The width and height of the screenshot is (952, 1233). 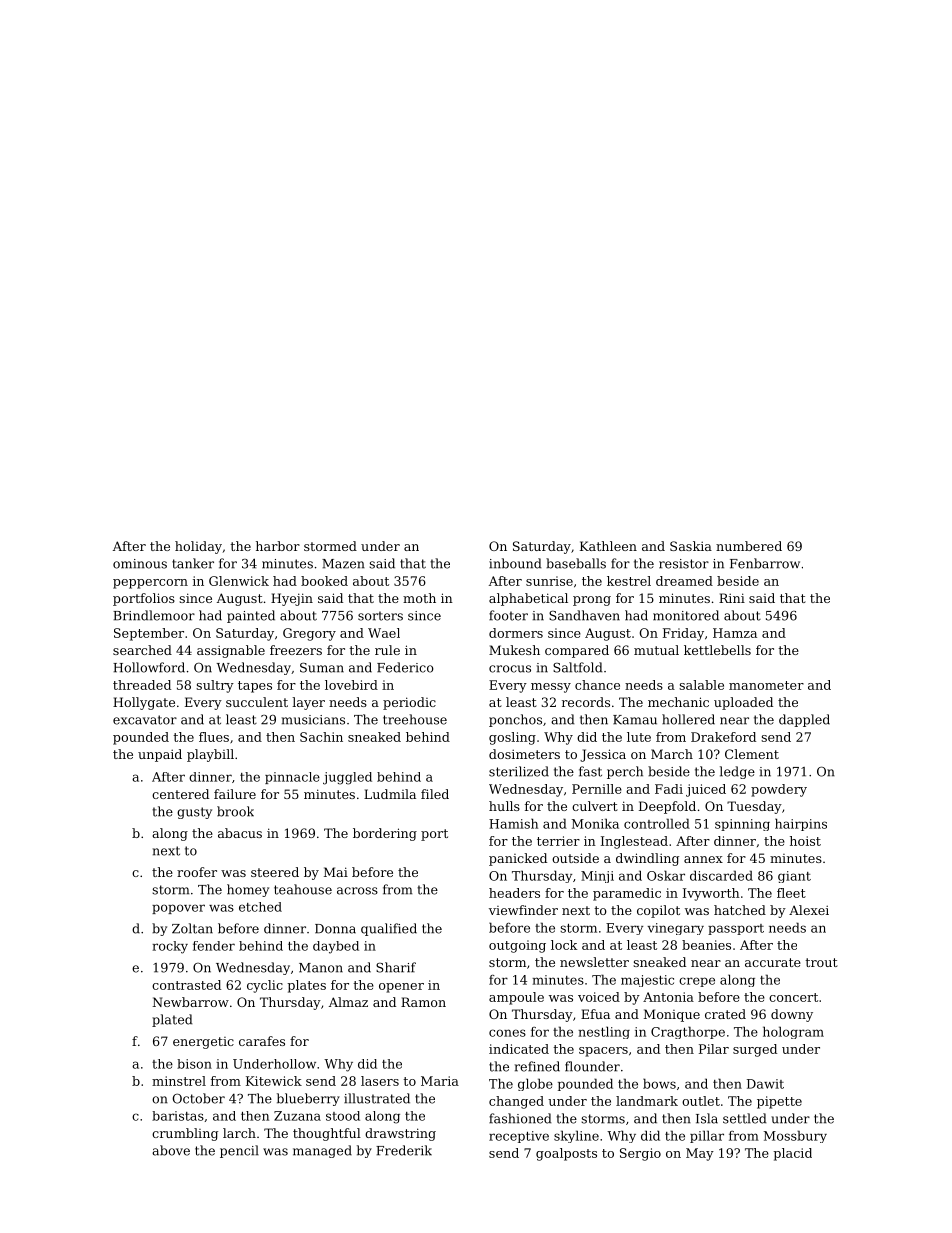 I want to click on outgoing, so click(x=517, y=946).
